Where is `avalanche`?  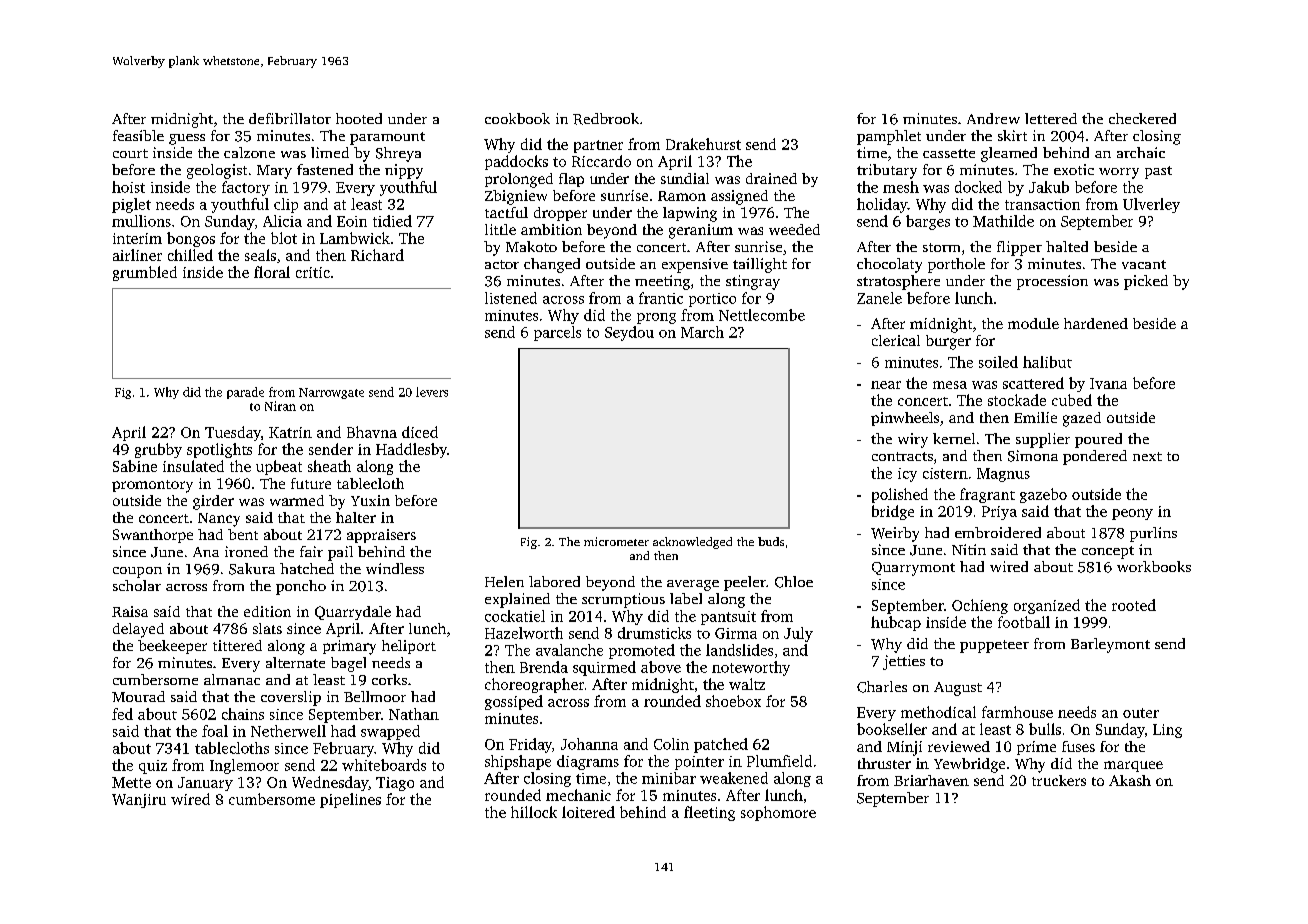 avalanche is located at coordinates (569, 650).
